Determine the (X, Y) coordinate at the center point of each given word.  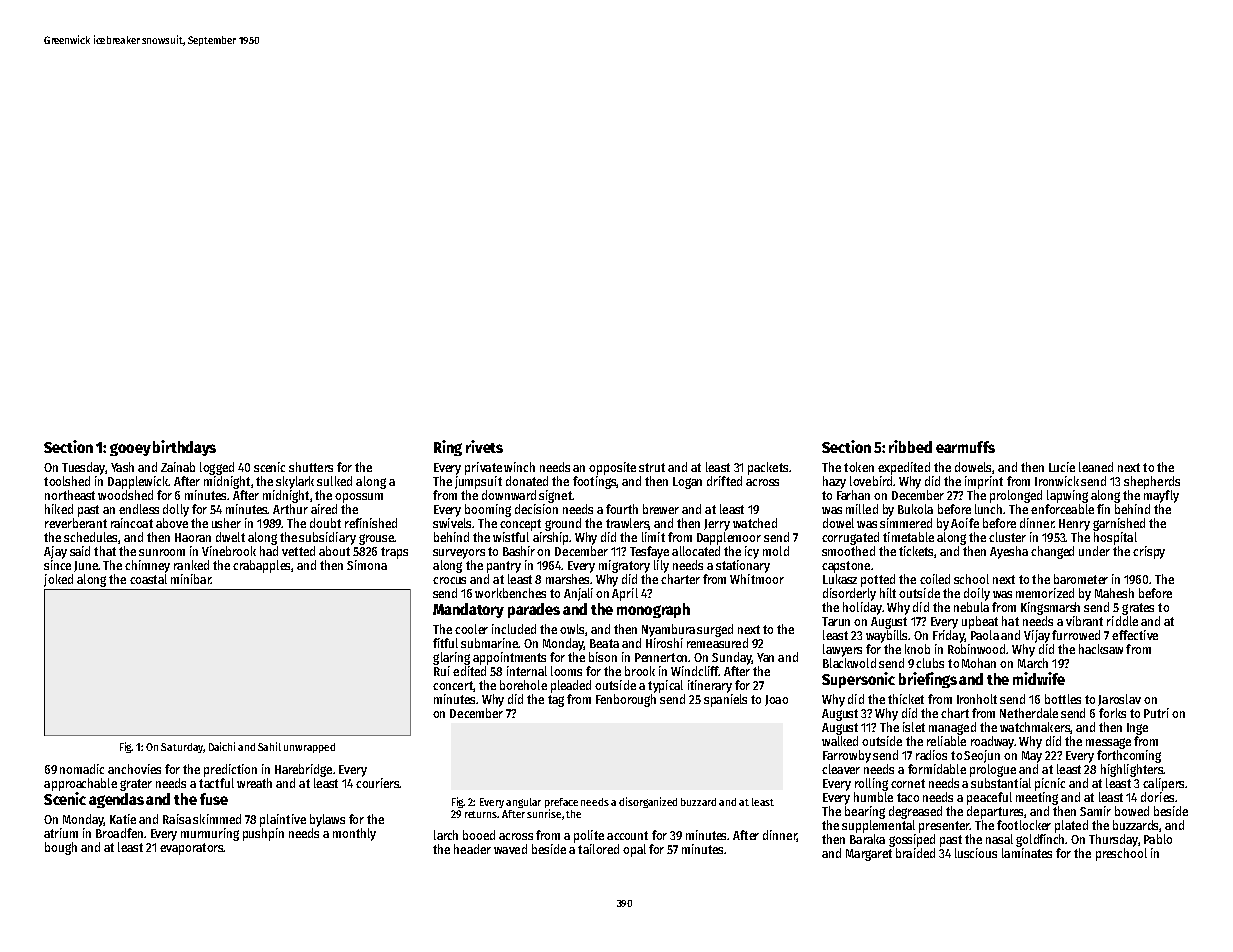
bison (603, 657)
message (1108, 743)
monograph (653, 610)
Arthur (290, 509)
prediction (230, 770)
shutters (311, 467)
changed (1052, 552)
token (859, 467)
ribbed (910, 446)
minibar (191, 579)
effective (1135, 635)
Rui (442, 671)
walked (840, 741)
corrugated (850, 538)
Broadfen (119, 833)
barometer (1081, 579)
